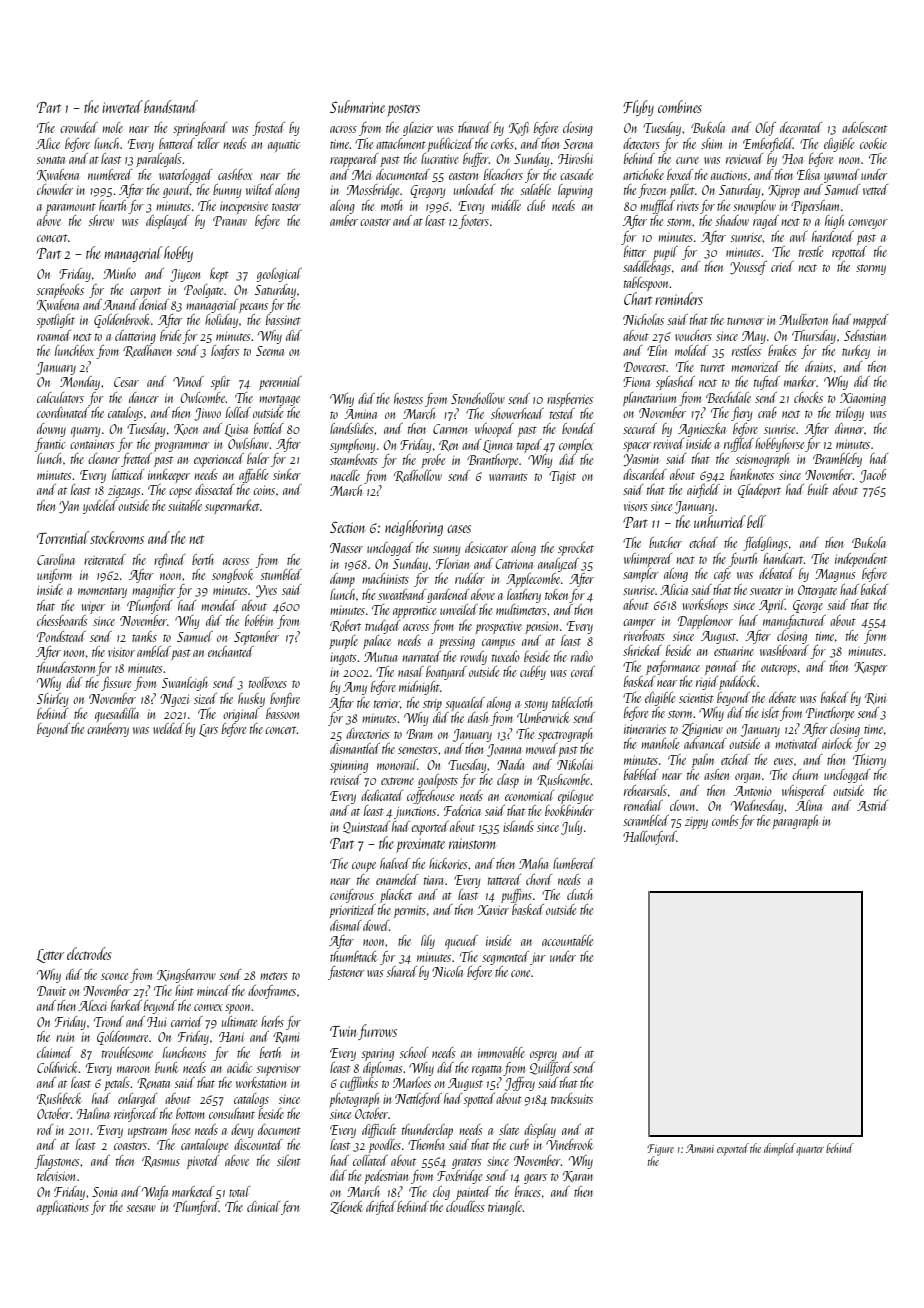 The image size is (924, 1308). I want to click on flagstones, so click(57, 1162).
